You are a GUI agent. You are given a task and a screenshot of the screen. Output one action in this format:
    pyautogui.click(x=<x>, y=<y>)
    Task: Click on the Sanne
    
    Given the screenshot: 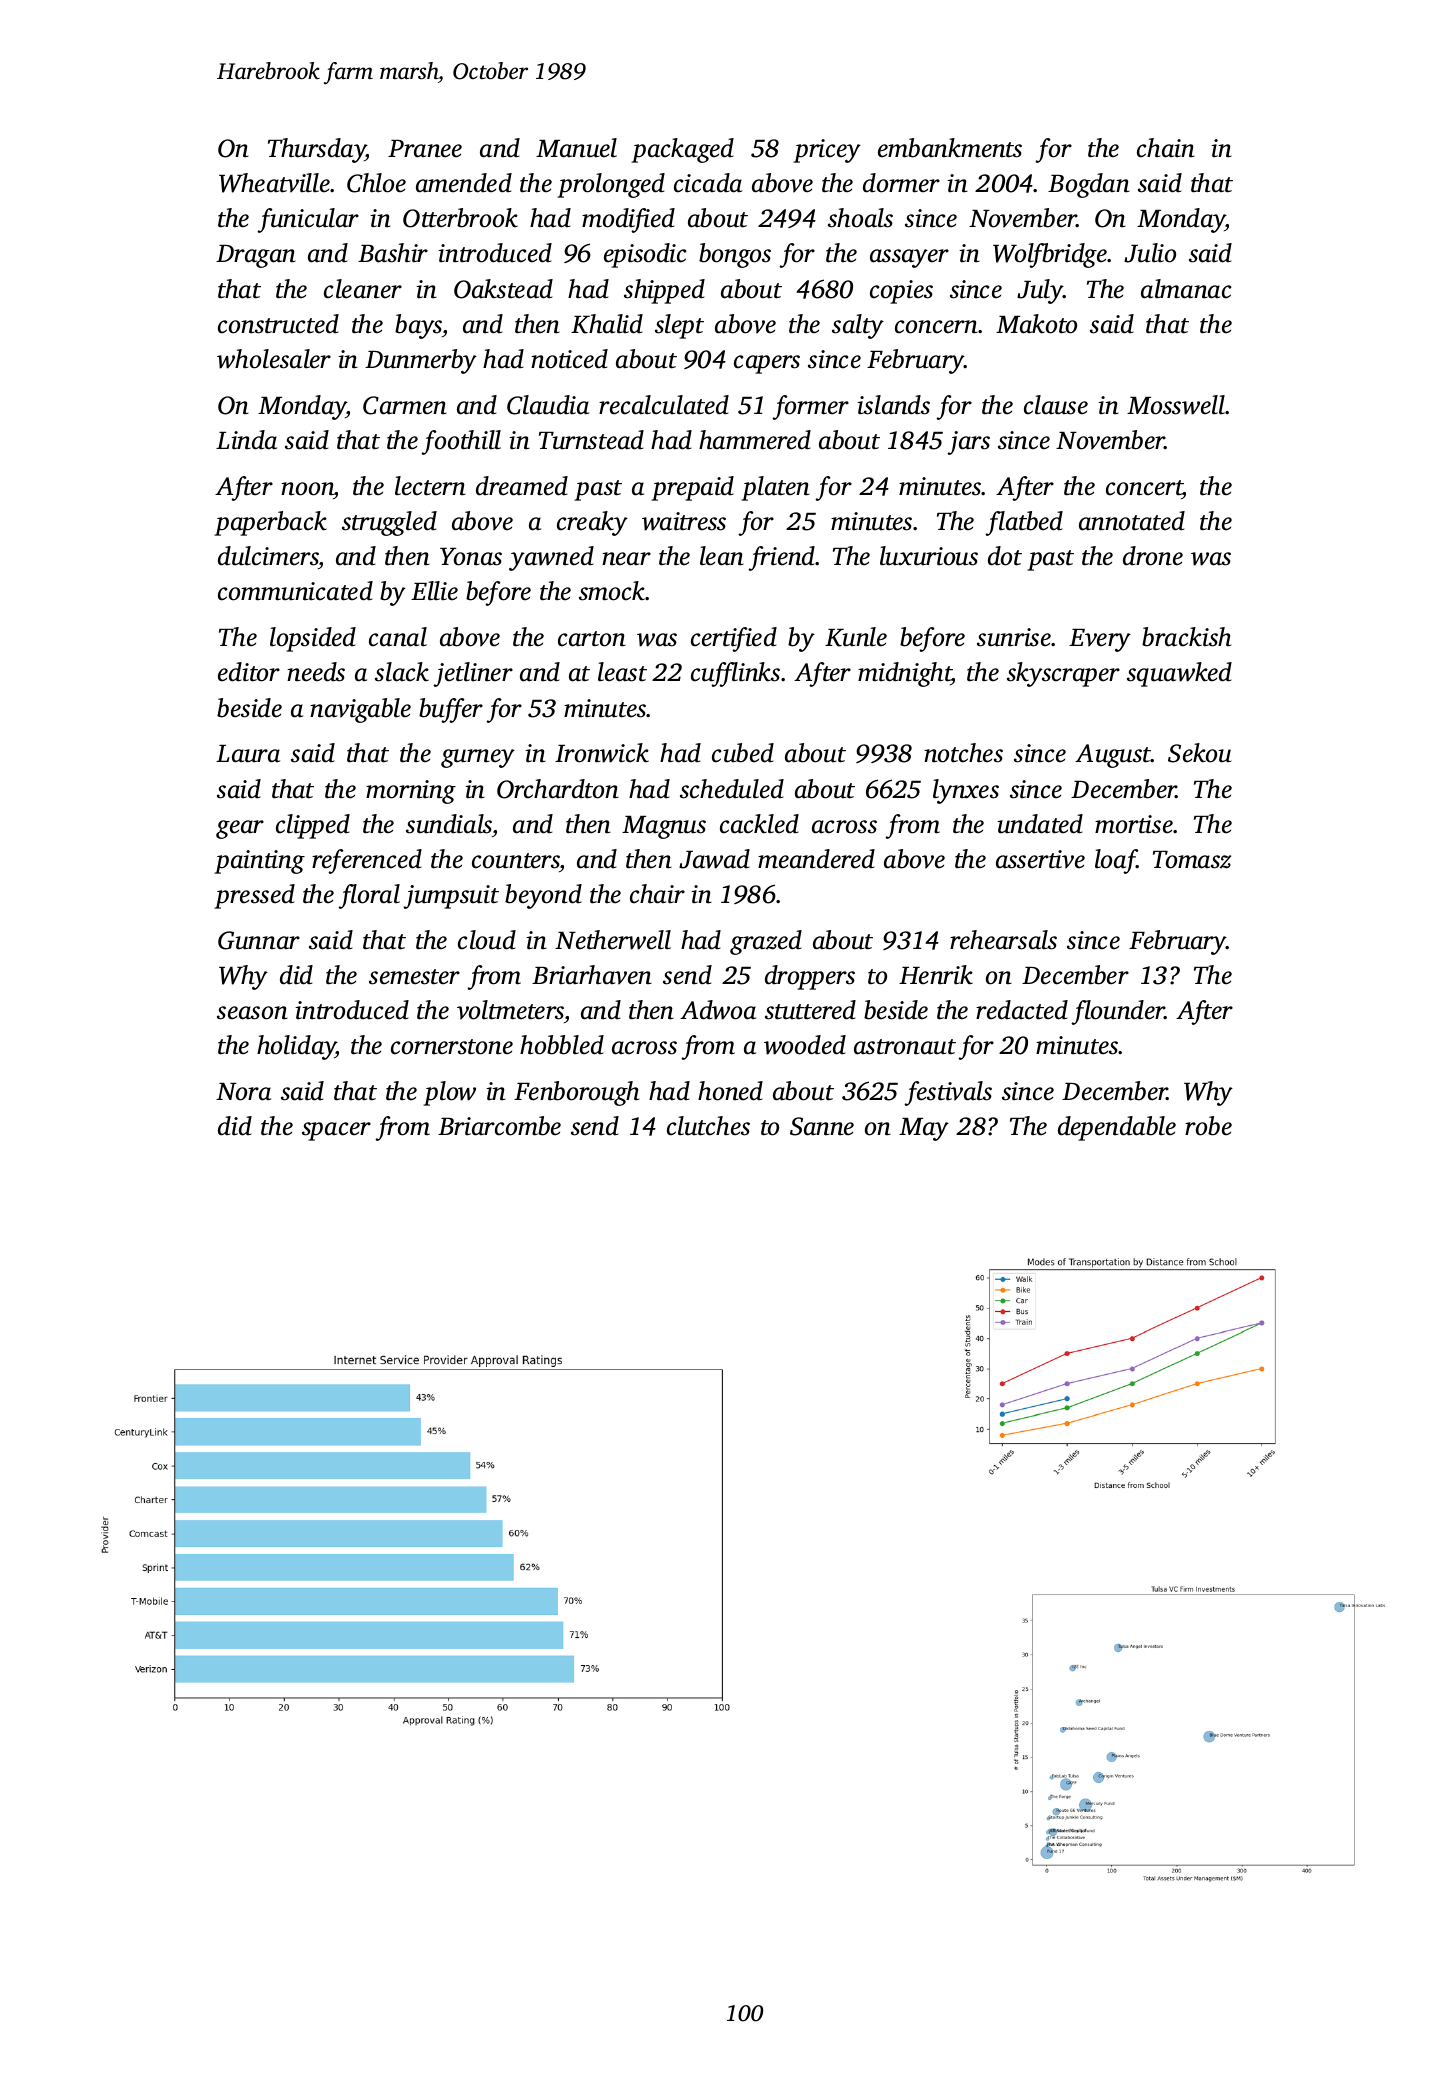 What is the action you would take?
    pyautogui.click(x=822, y=1126)
